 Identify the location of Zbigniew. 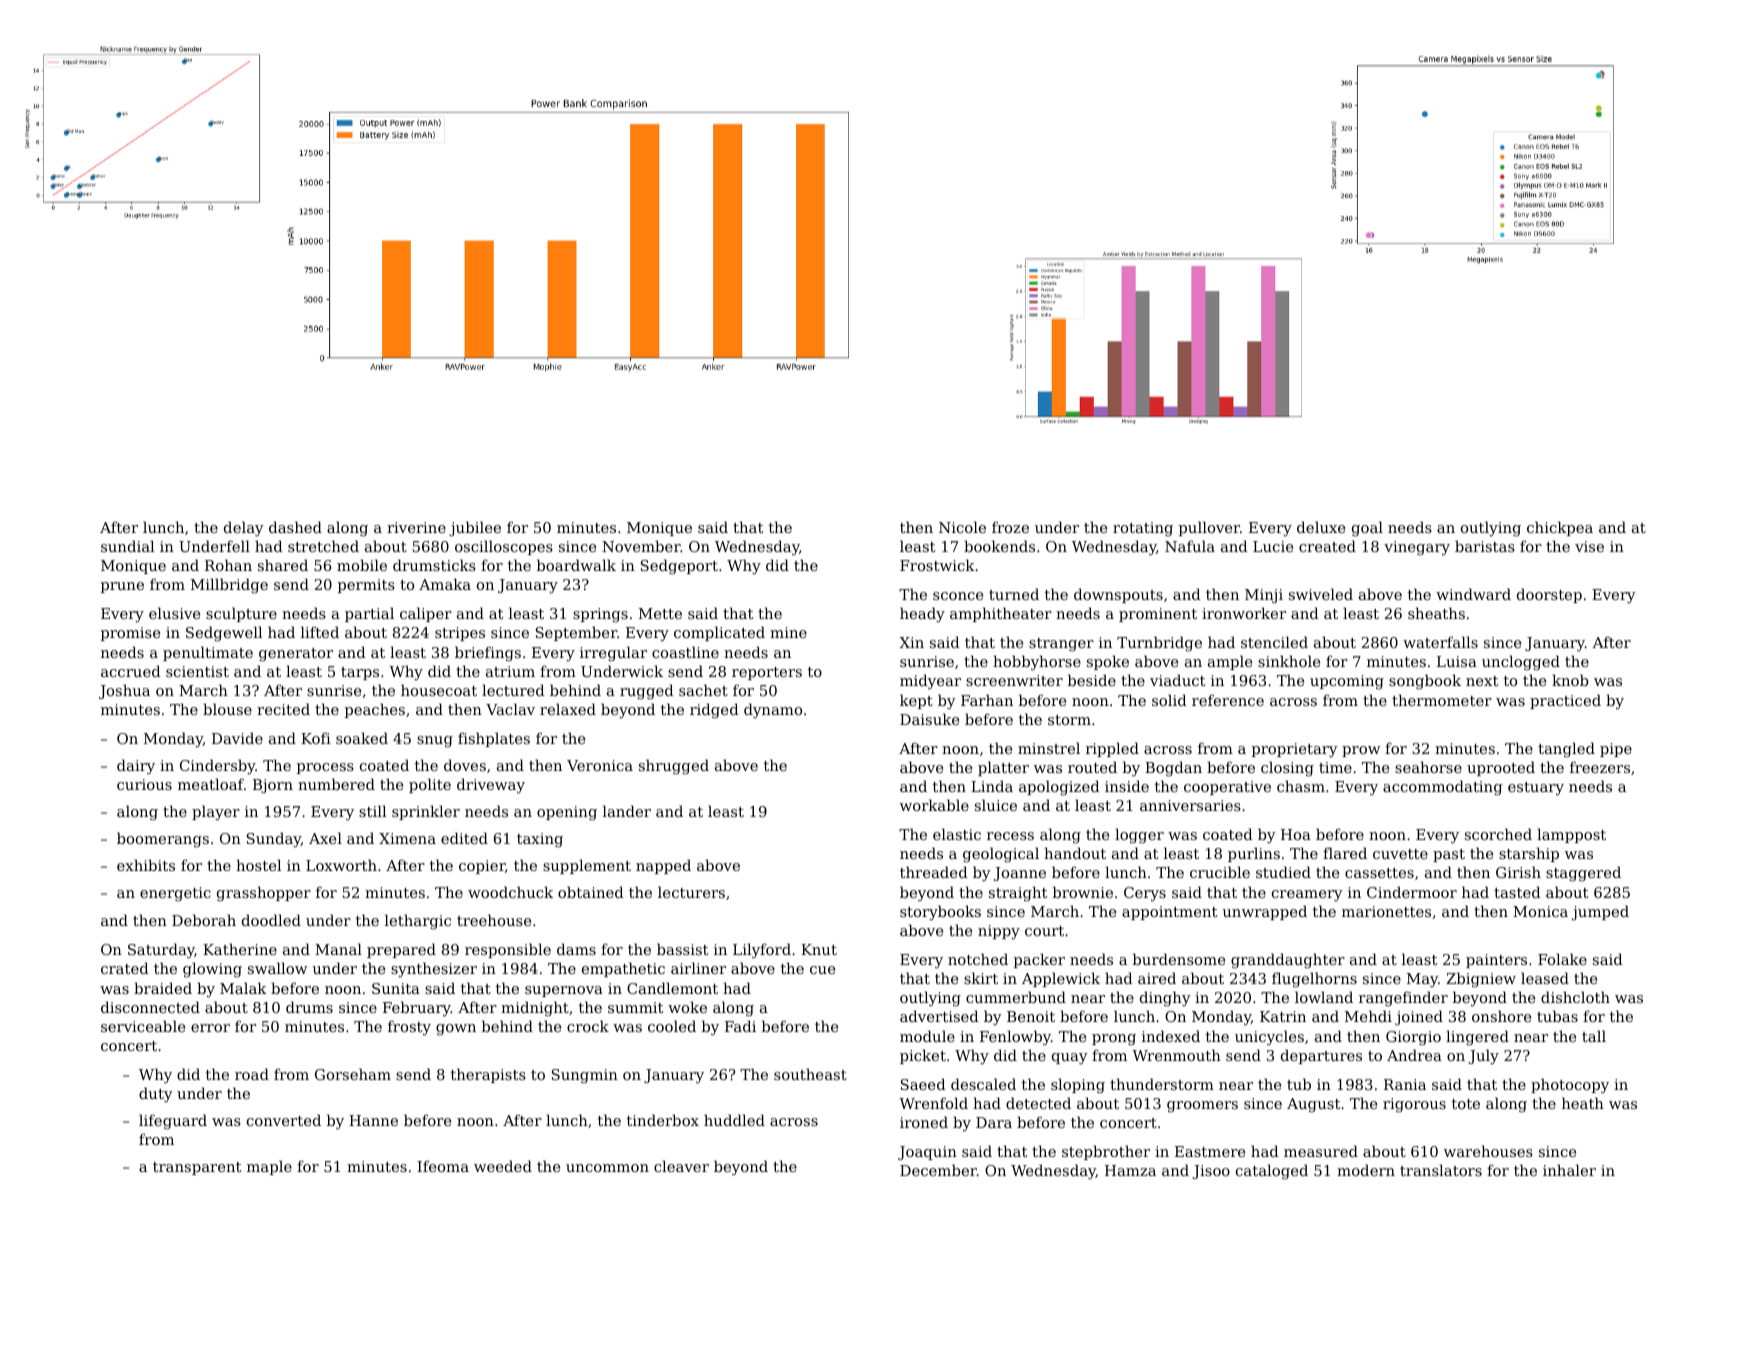
(1481, 980).
